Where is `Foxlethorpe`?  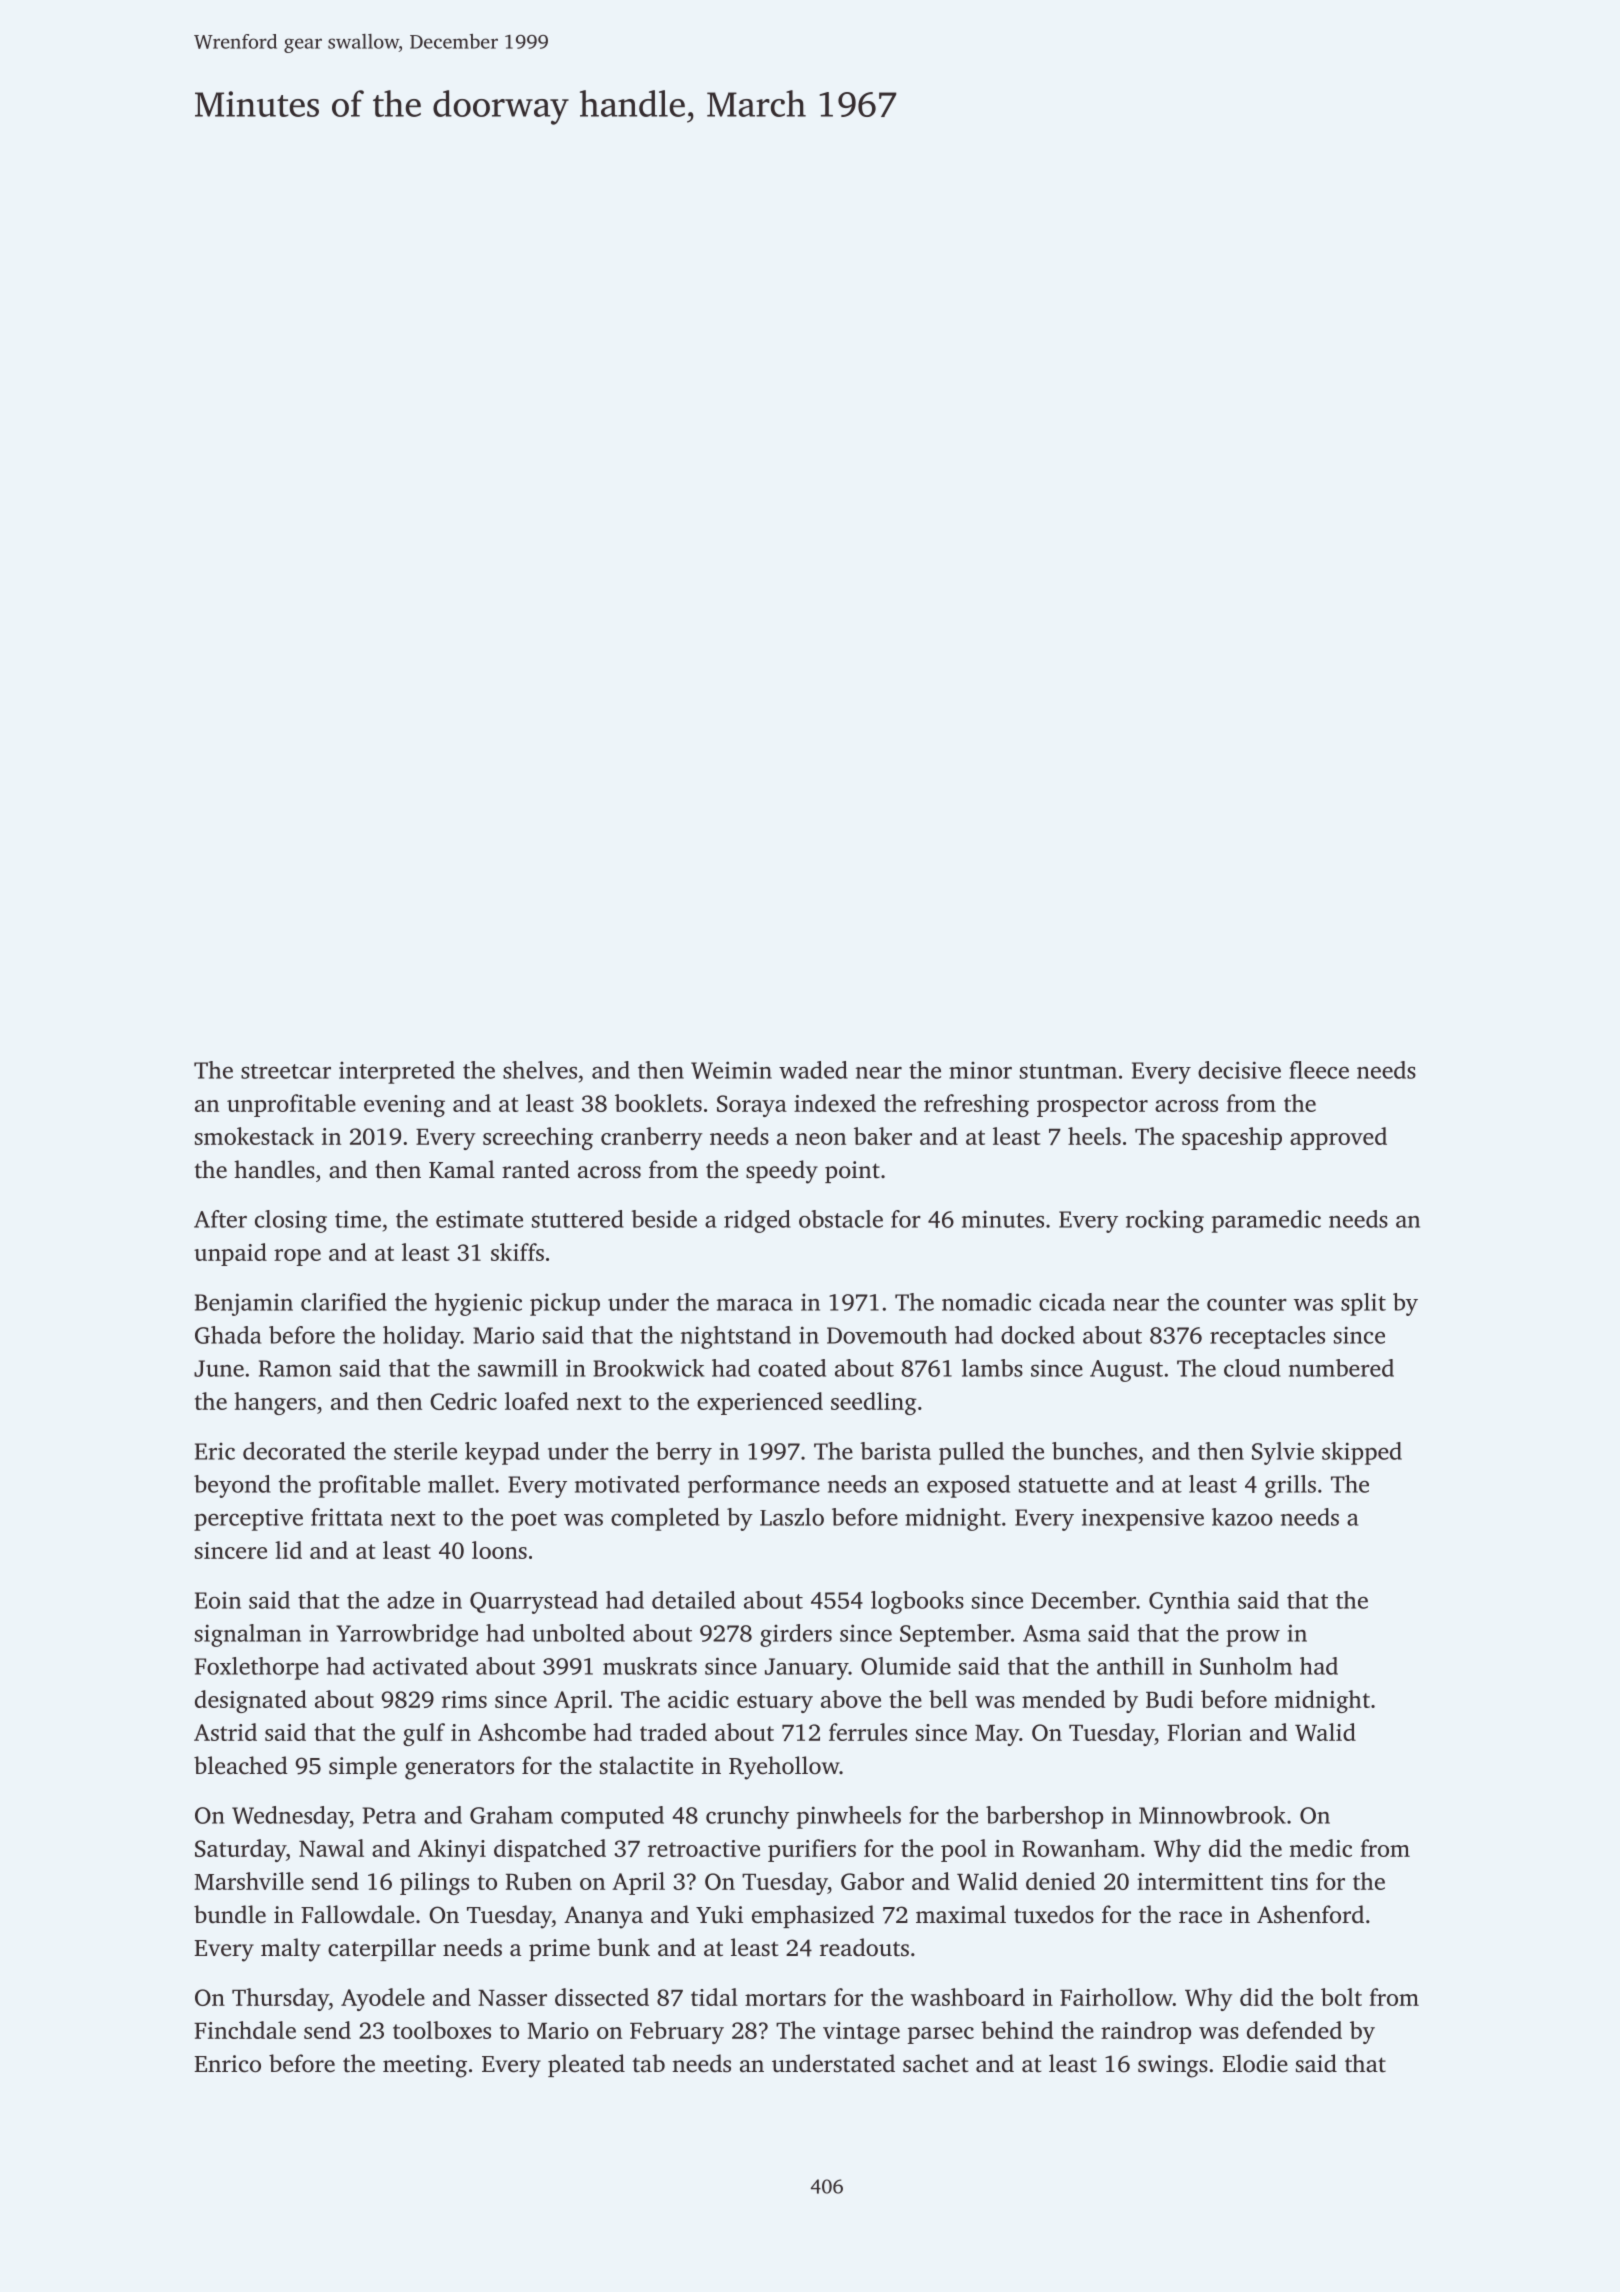 Foxlethorpe is located at coordinates (257, 1668).
